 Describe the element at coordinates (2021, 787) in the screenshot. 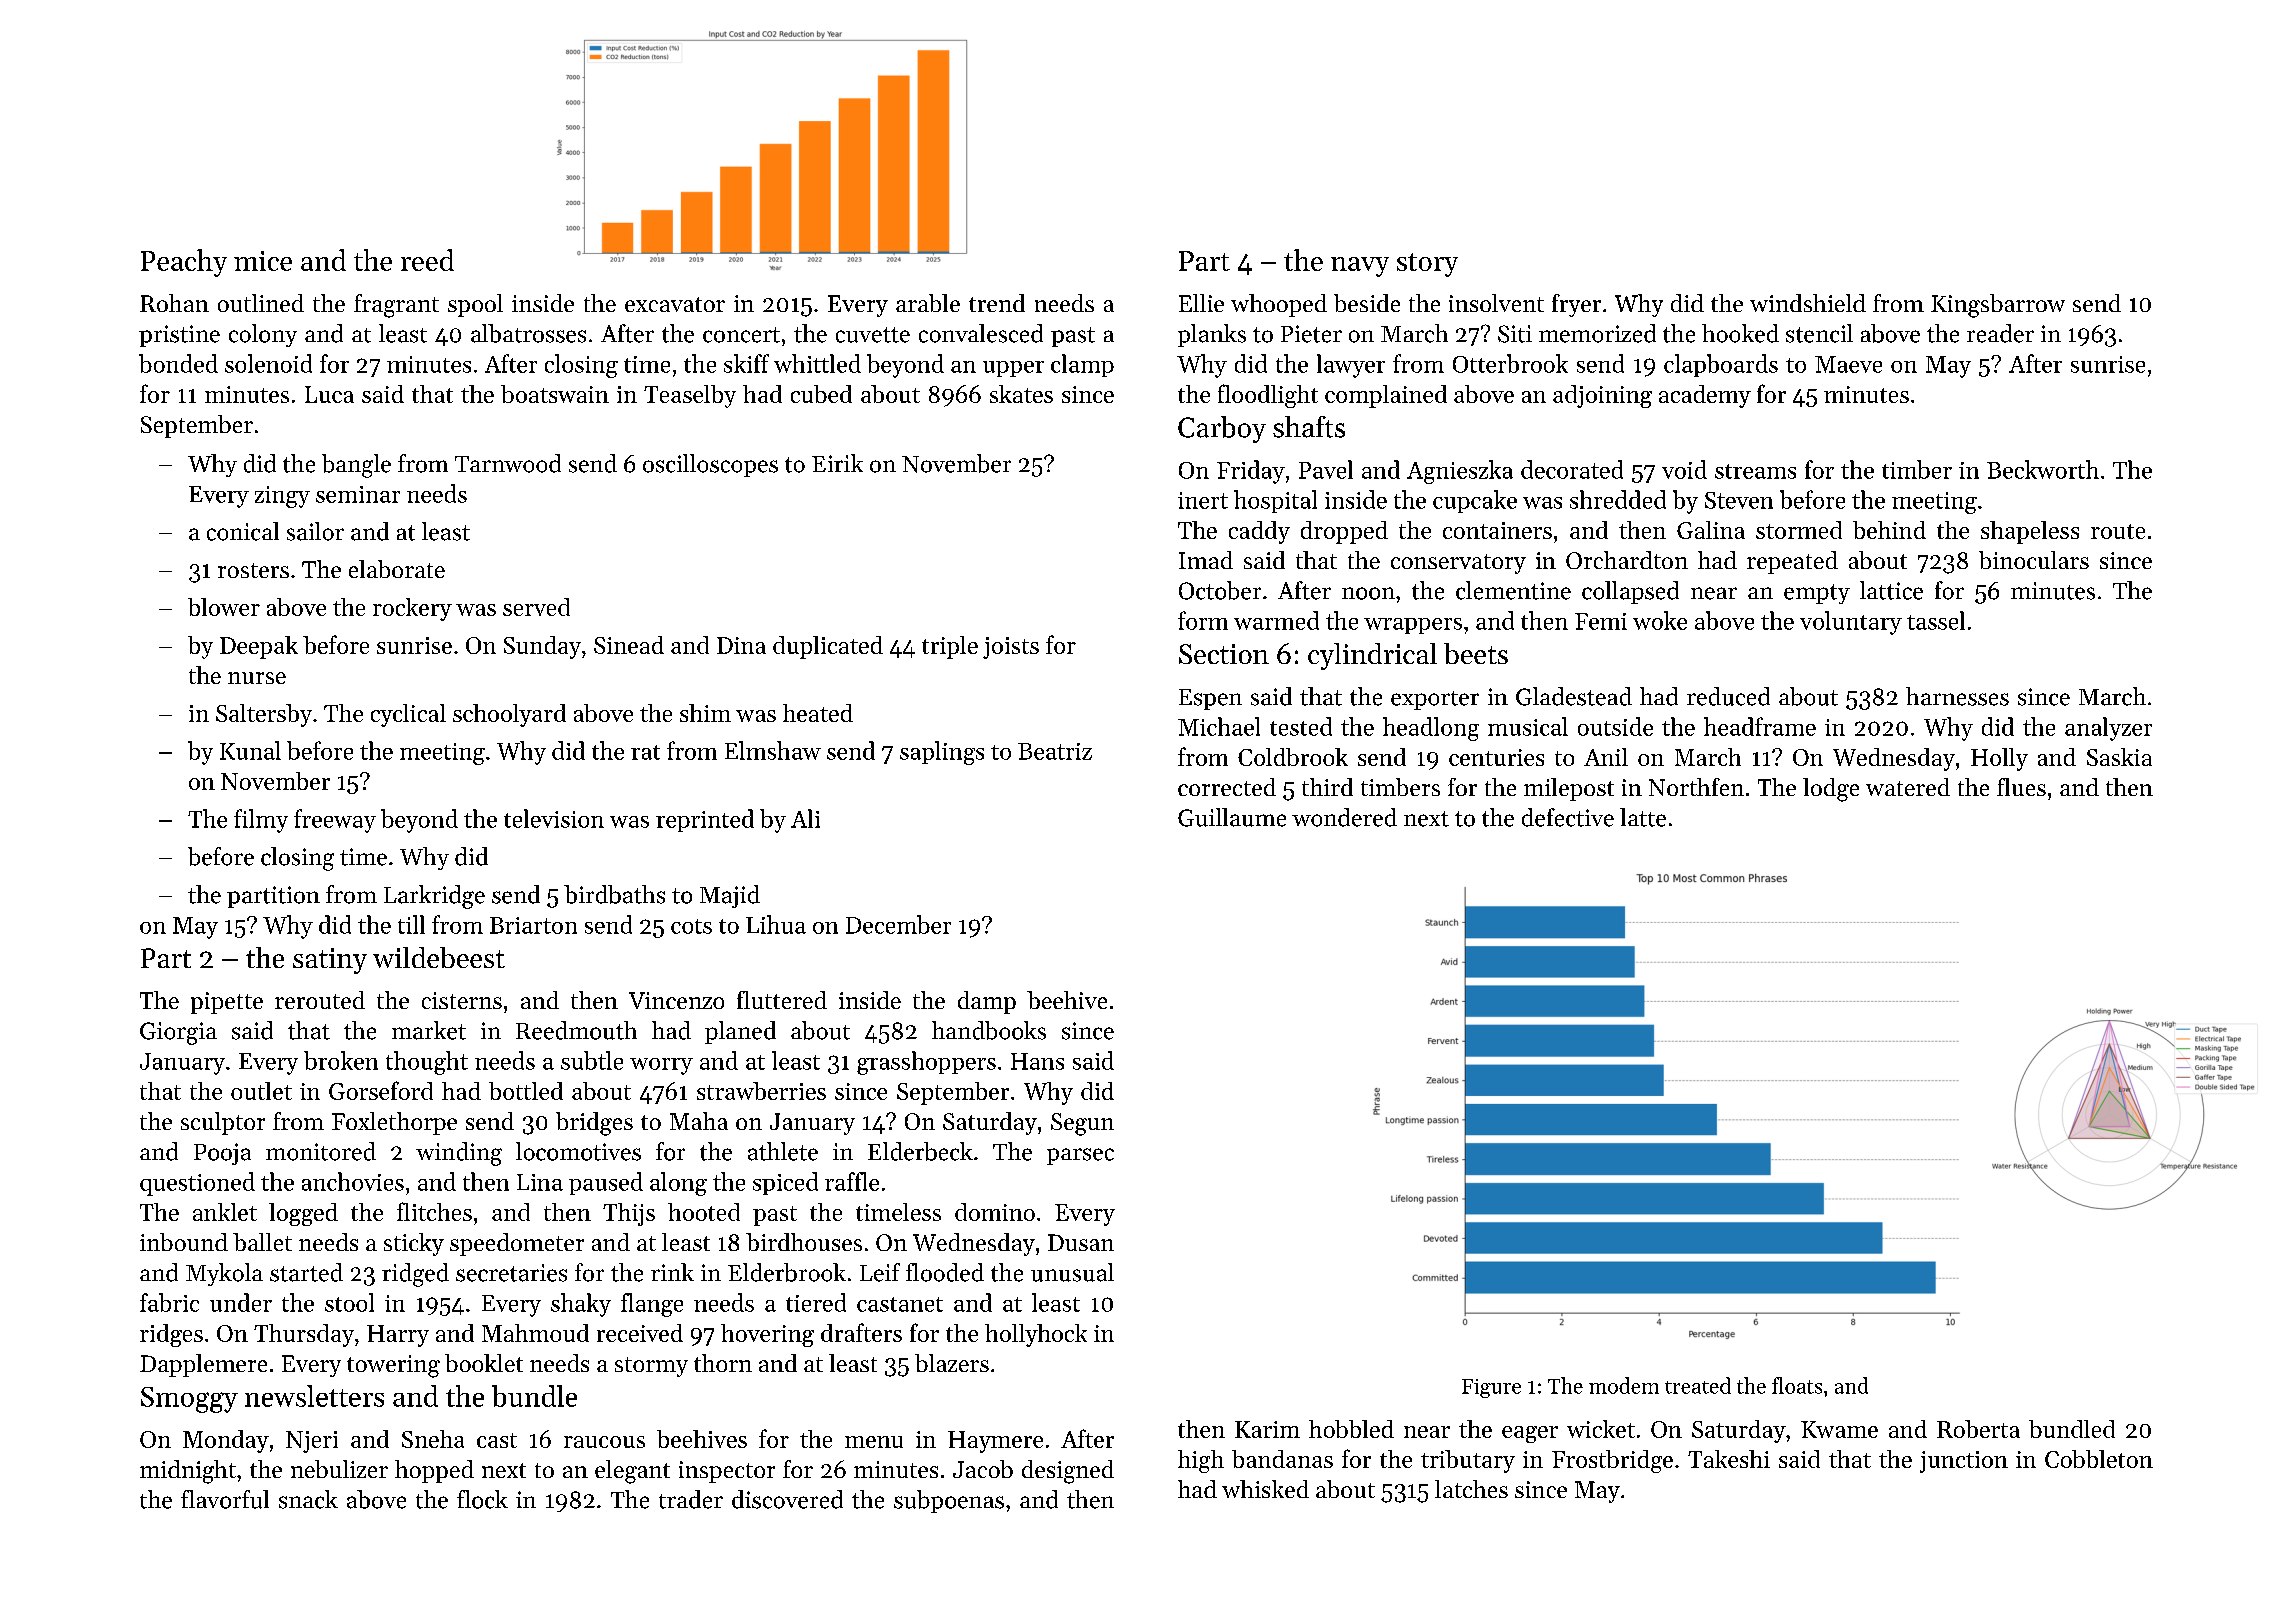

I see `flues` at that location.
